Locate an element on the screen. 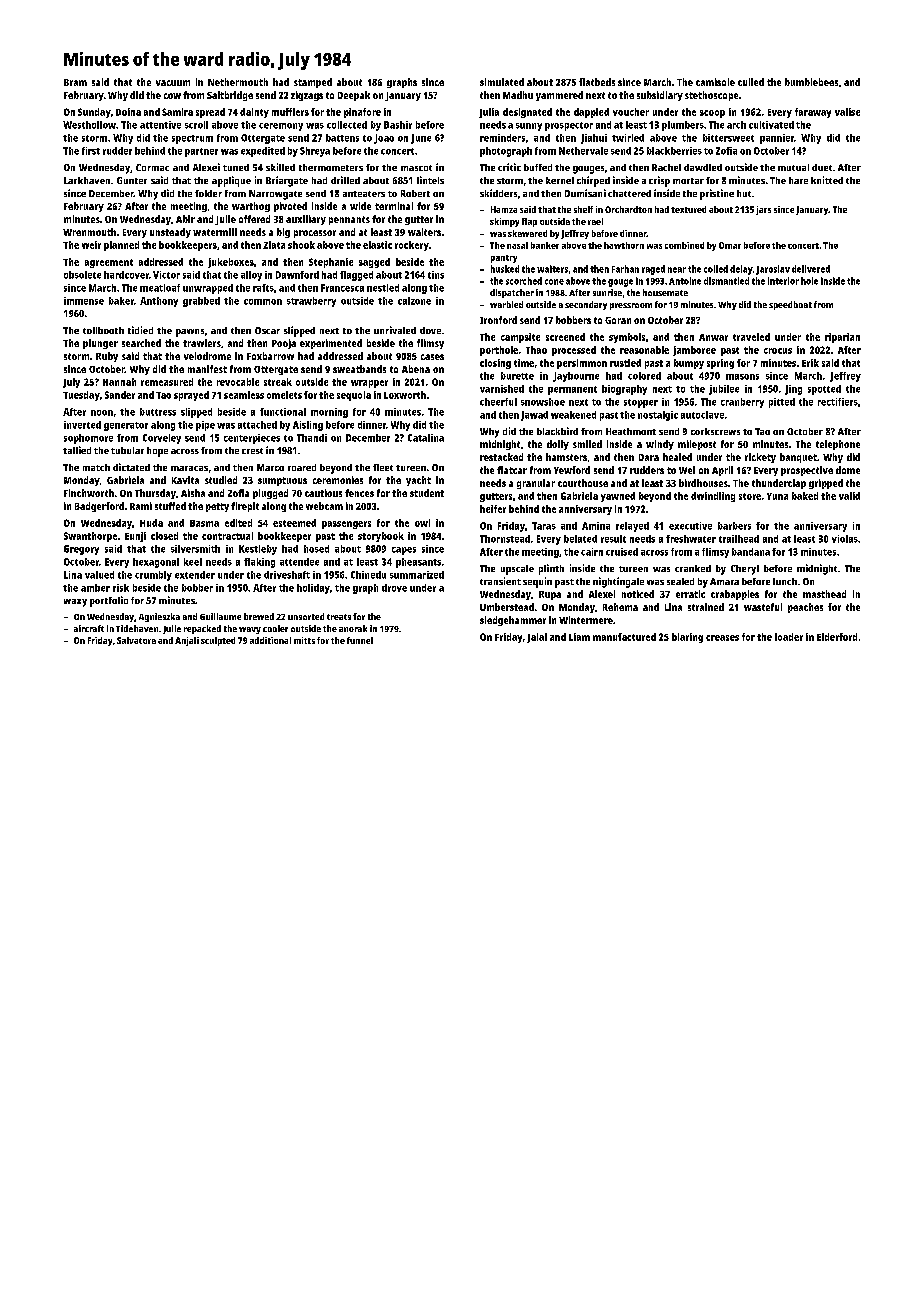 The height and width of the screenshot is (1308, 924). rickety is located at coordinates (760, 458).
